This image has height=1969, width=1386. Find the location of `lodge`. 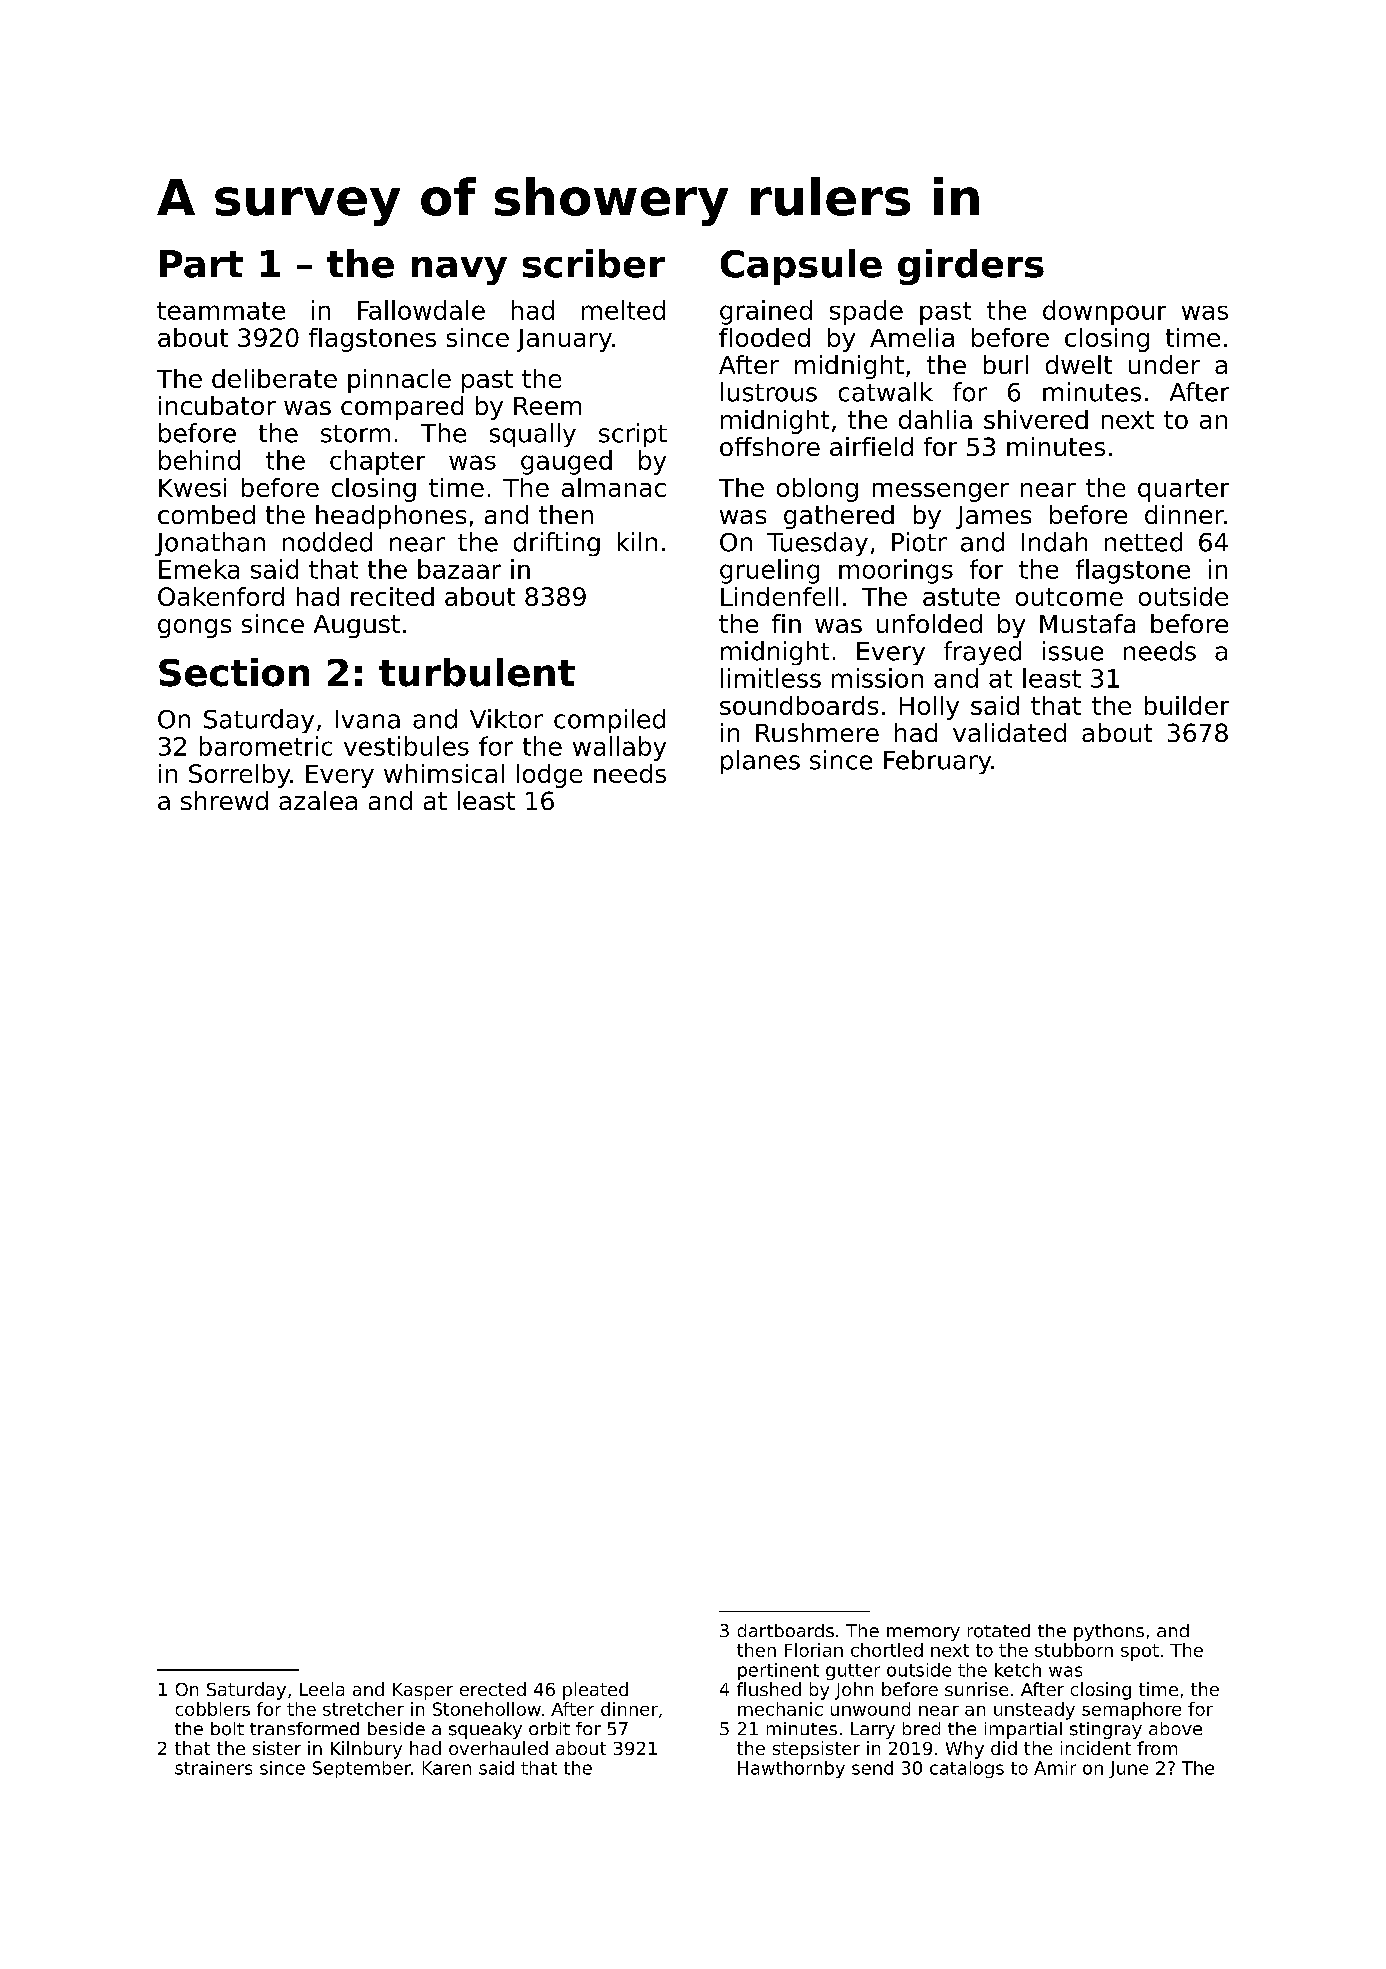

lodge is located at coordinates (549, 776).
